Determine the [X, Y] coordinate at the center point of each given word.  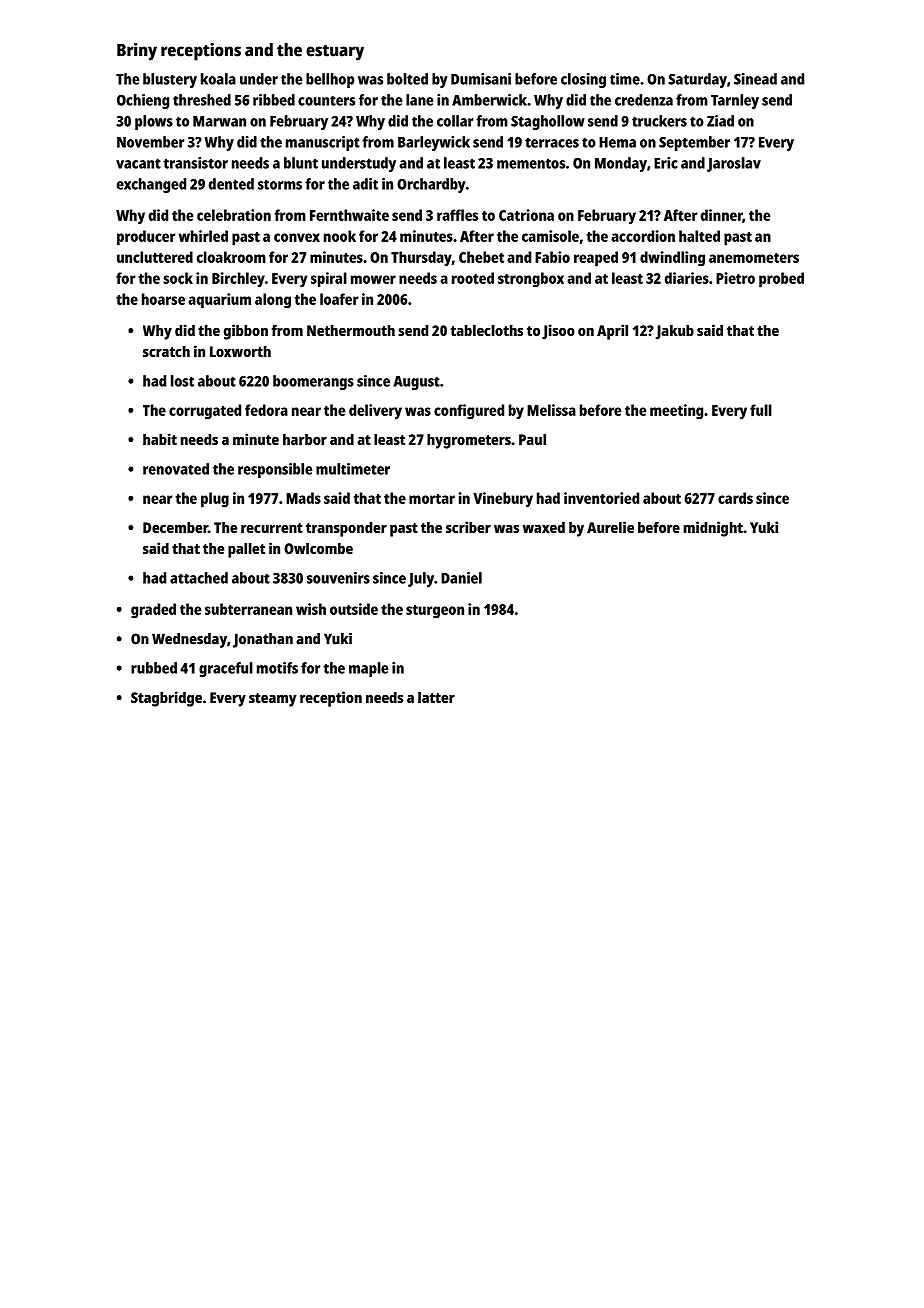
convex [297, 237]
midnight [713, 529]
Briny [137, 52]
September [694, 143]
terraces [552, 142]
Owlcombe [318, 548]
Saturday [697, 80]
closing [583, 80]
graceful [226, 669]
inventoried [601, 498]
